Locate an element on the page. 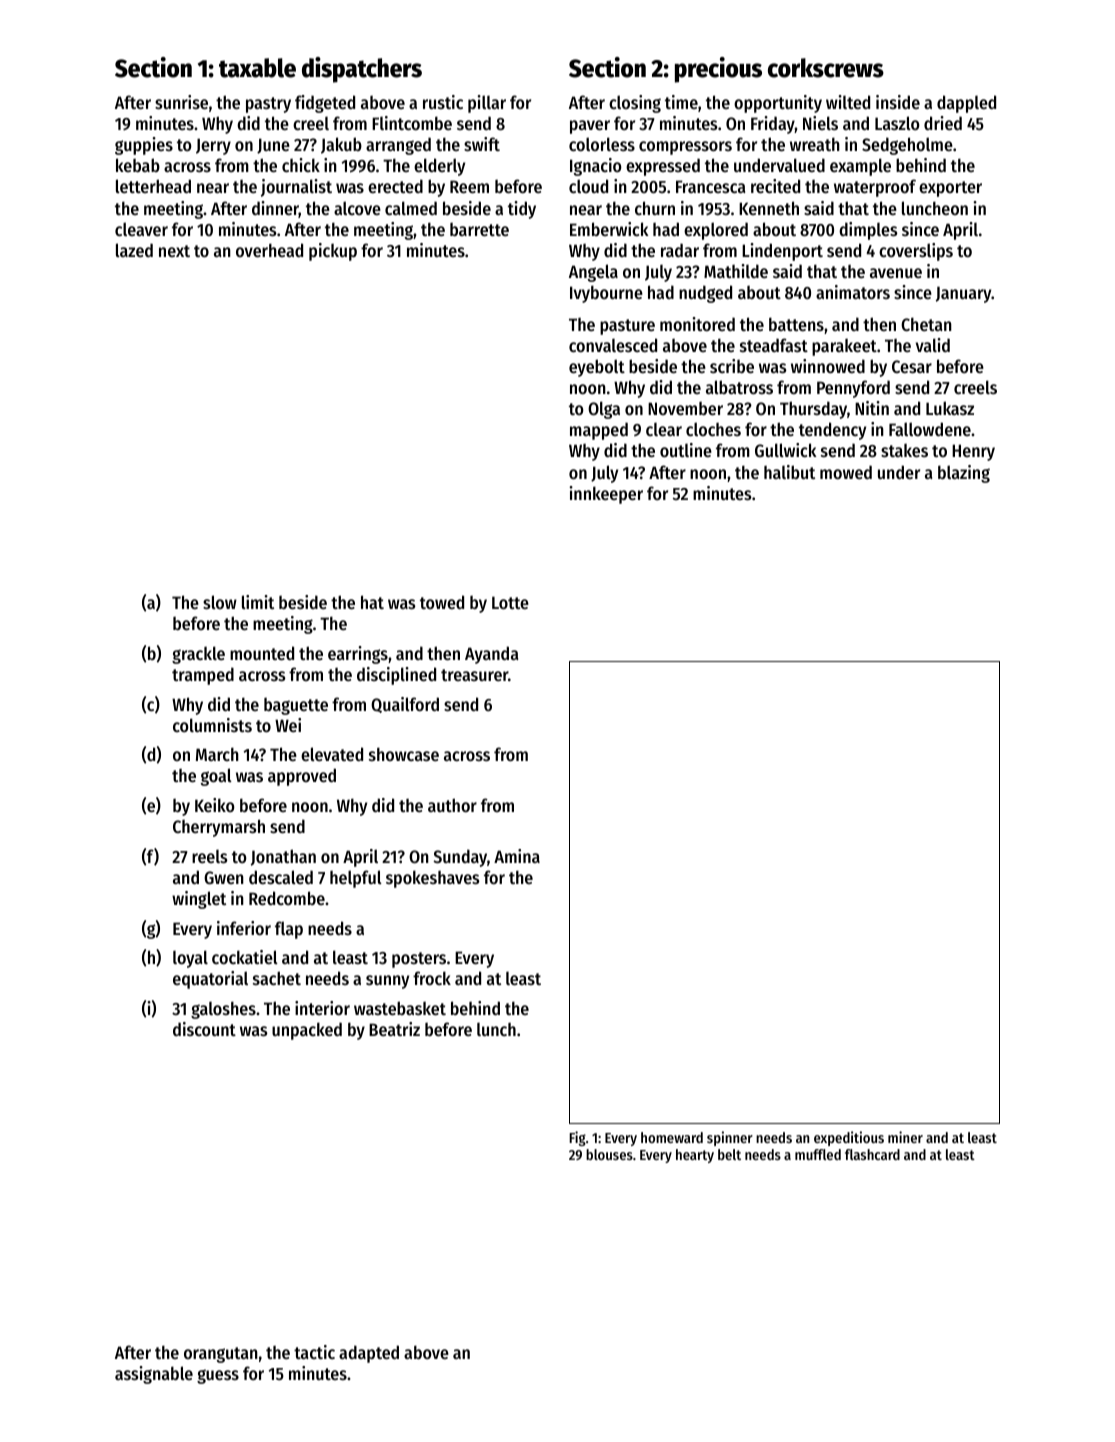 The width and height of the document is (1115, 1442). mowed is located at coordinates (846, 472).
